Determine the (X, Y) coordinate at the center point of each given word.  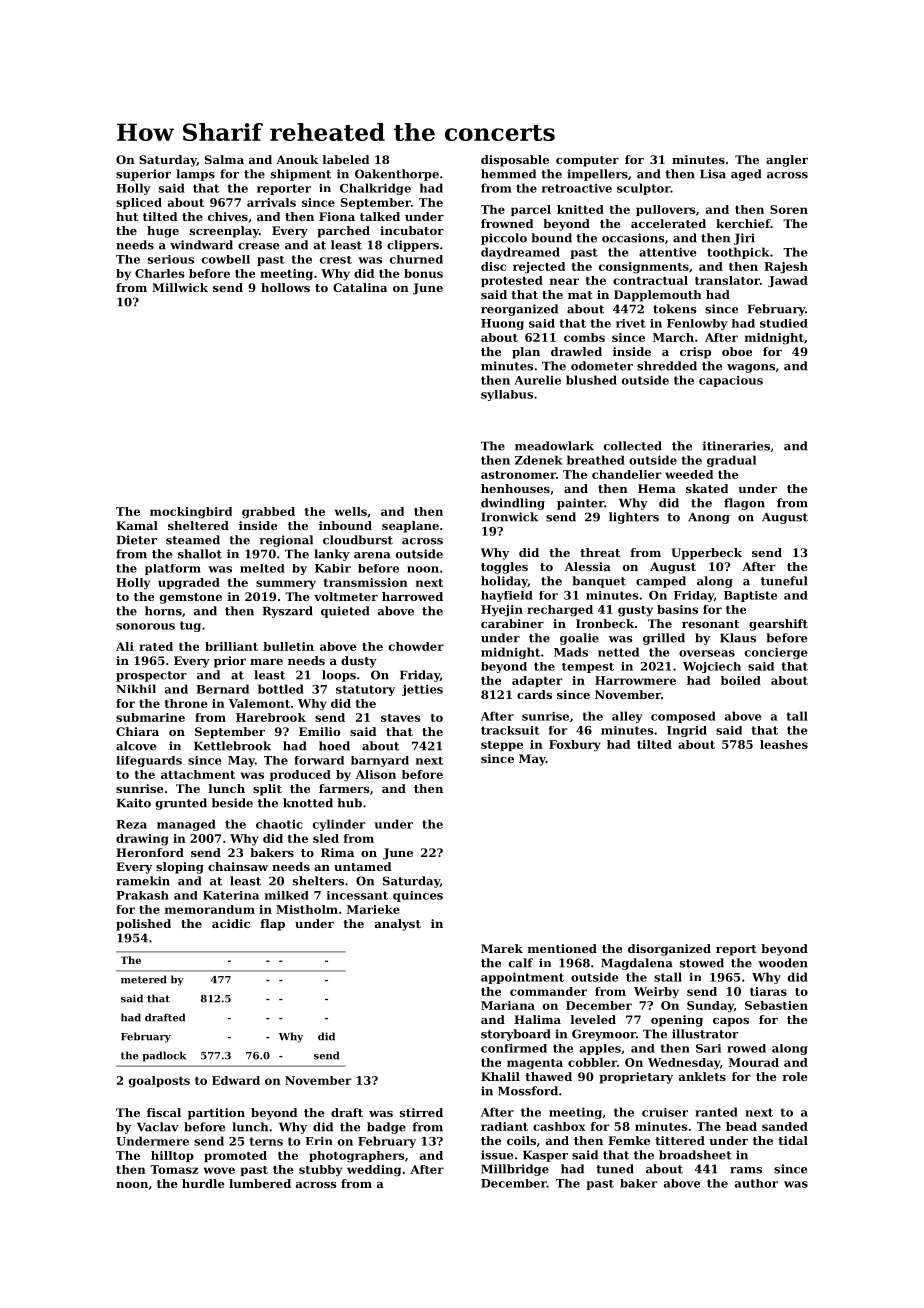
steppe (502, 746)
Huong (502, 324)
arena (372, 555)
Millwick (180, 287)
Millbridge (515, 1170)
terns (266, 1141)
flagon (744, 504)
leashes (784, 744)
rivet (631, 323)
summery (286, 585)
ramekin (143, 881)
